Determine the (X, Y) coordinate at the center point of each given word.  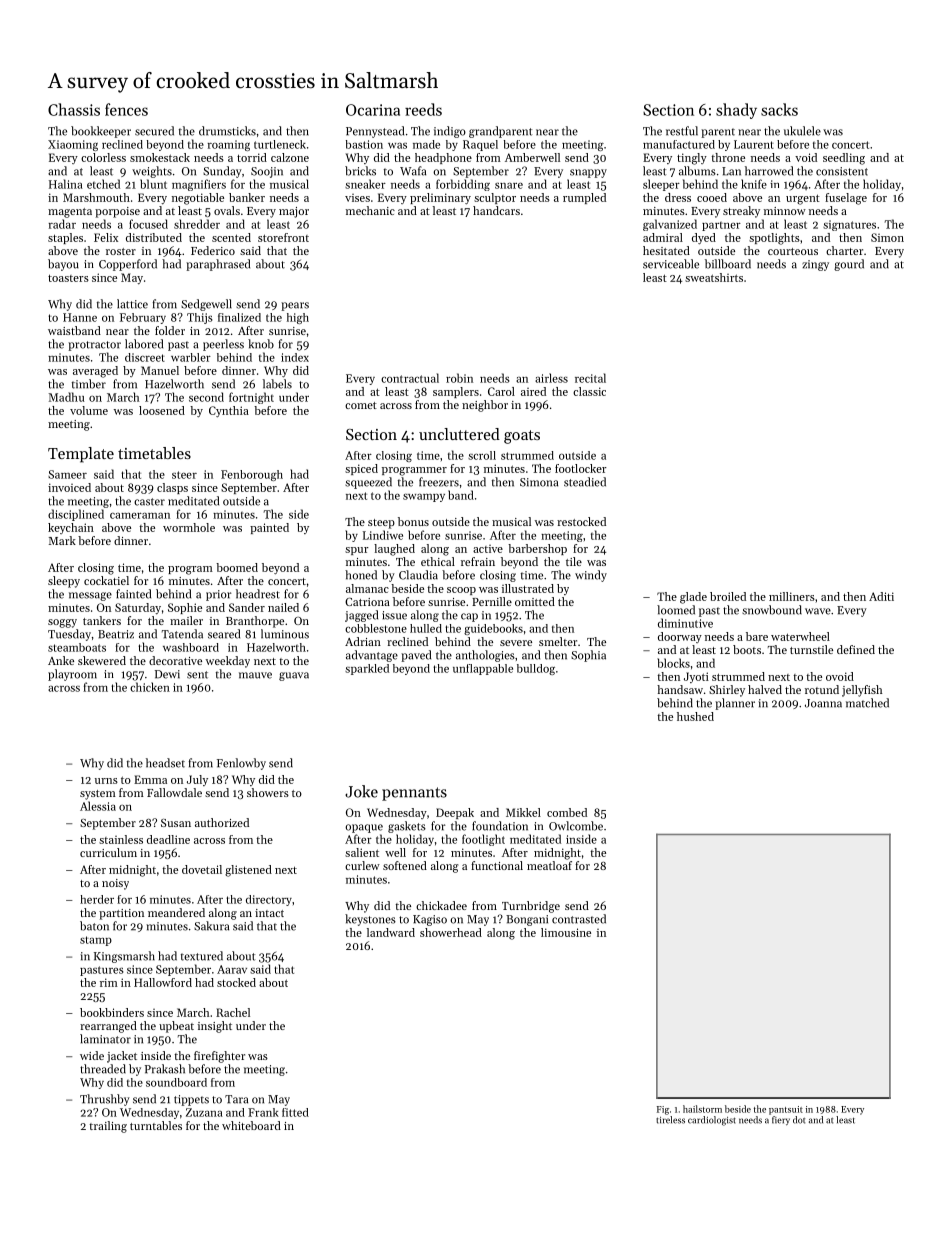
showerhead (451, 932)
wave (818, 611)
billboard (728, 264)
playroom (72, 675)
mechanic (370, 210)
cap (469, 617)
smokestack (160, 157)
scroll (482, 455)
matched (867, 703)
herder (97, 899)
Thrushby (105, 1100)
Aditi (881, 596)
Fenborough (252, 475)
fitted (295, 1112)
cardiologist (712, 1121)
